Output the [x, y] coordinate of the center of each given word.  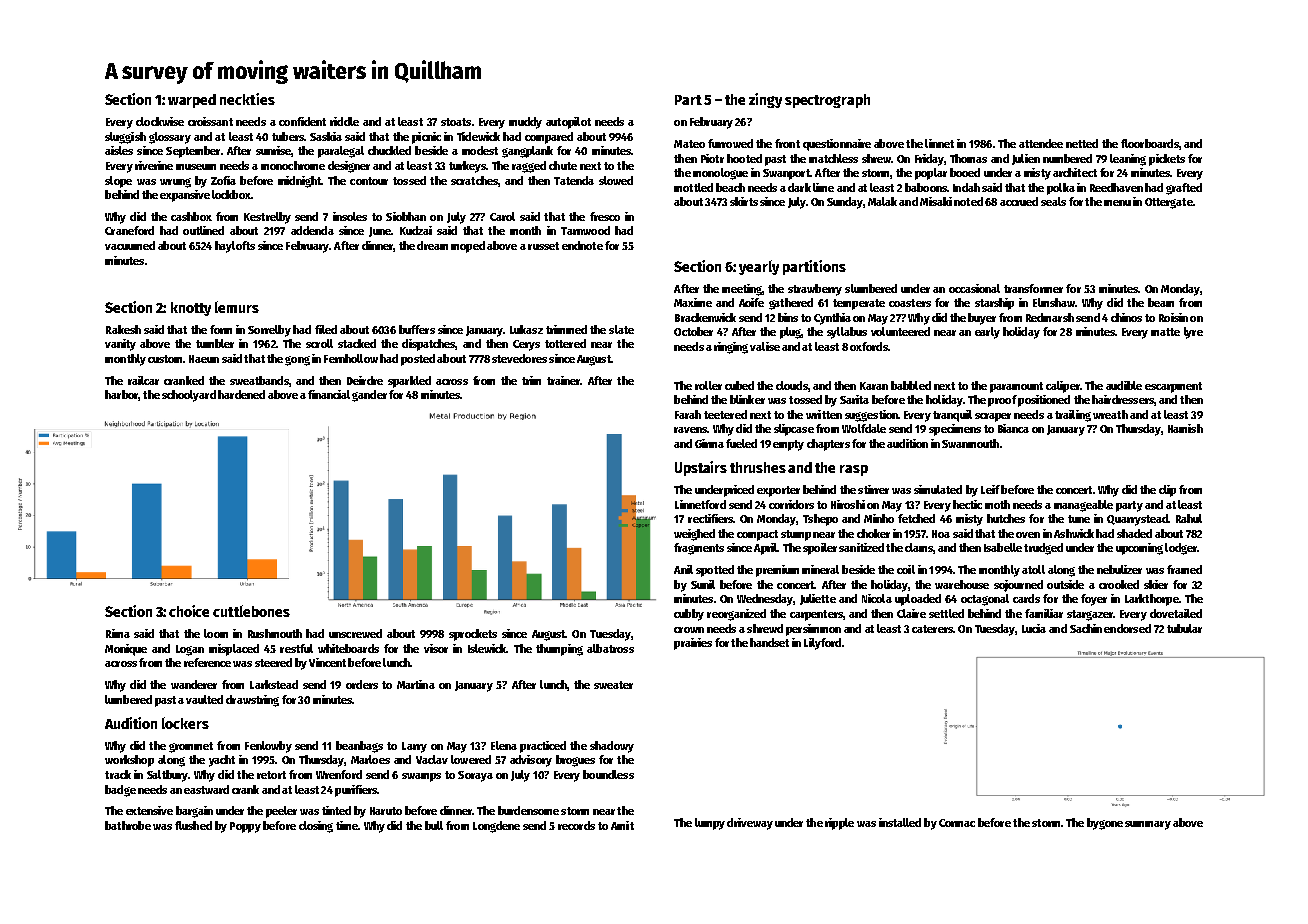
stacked [357, 343]
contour [369, 181]
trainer [564, 380]
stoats [456, 122]
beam [1161, 302]
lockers [185, 723]
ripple [839, 824]
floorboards [1150, 143]
